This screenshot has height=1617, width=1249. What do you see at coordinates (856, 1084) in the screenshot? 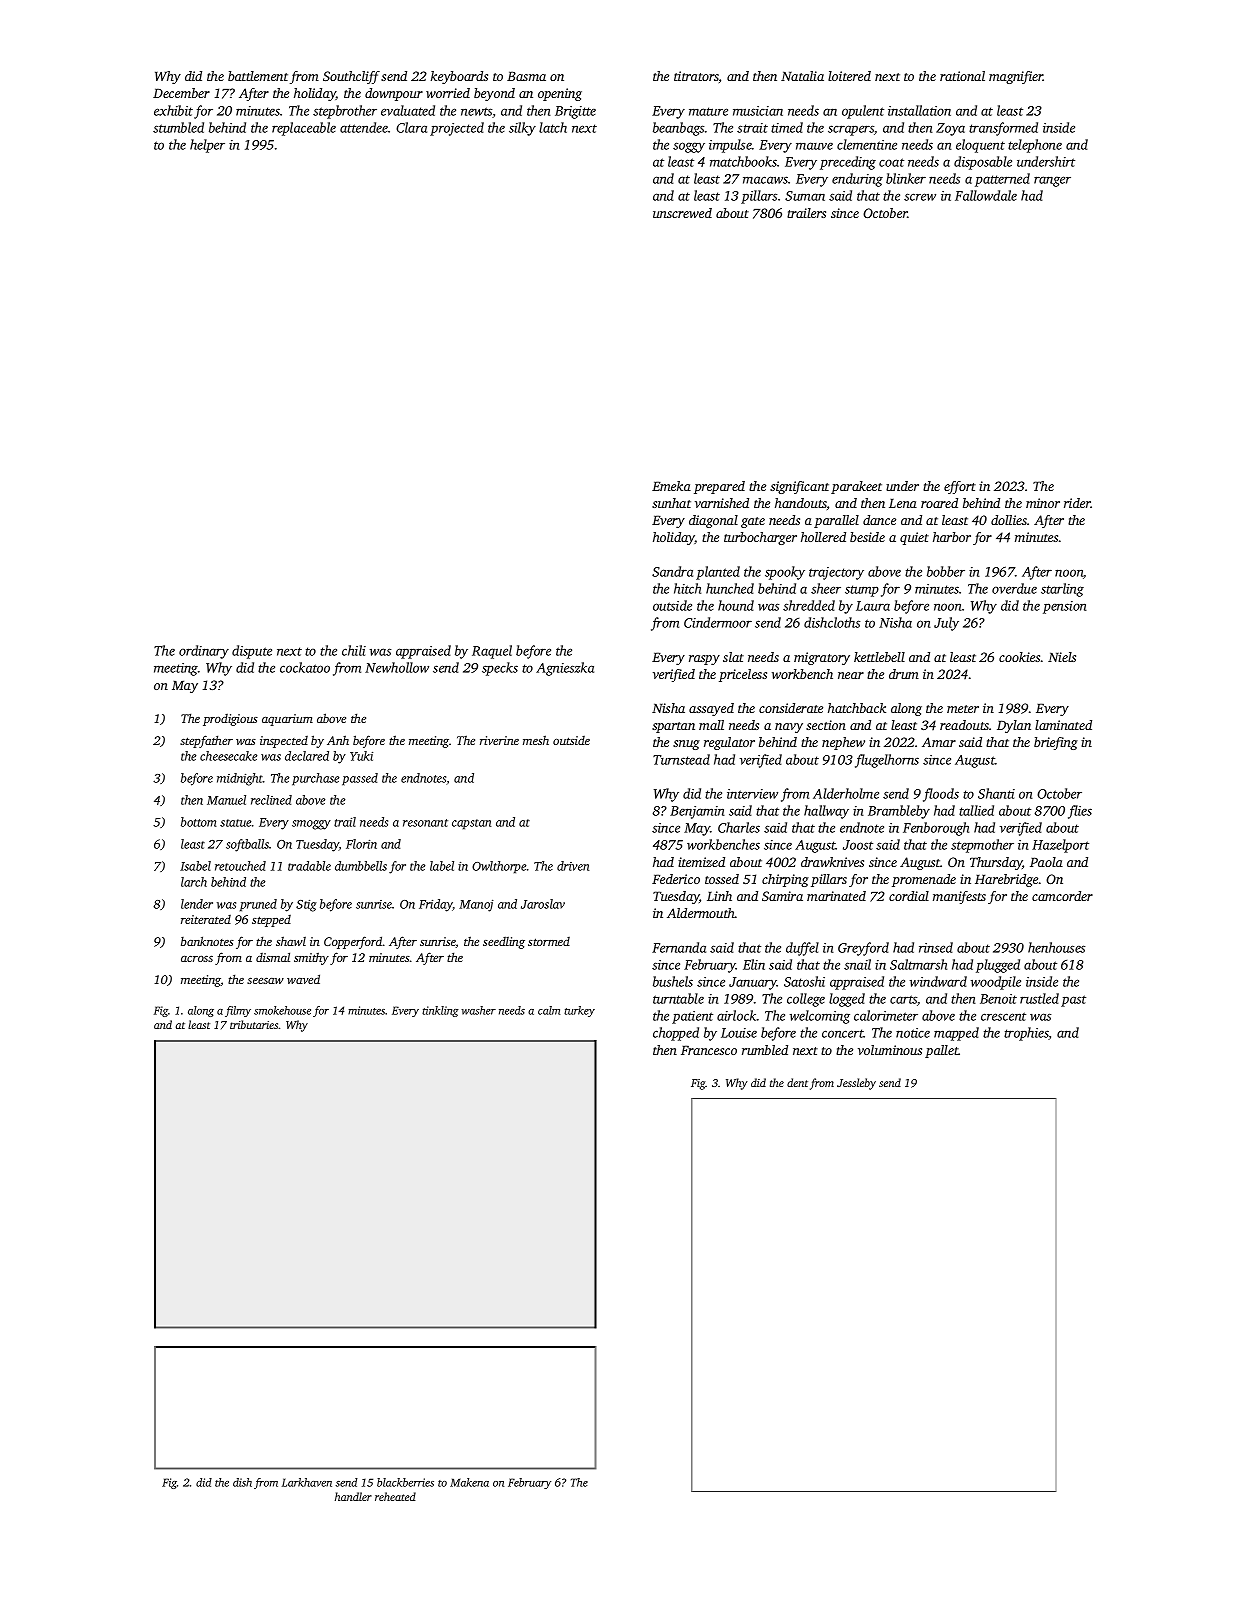
I see `Jessleby` at bounding box center [856, 1084].
